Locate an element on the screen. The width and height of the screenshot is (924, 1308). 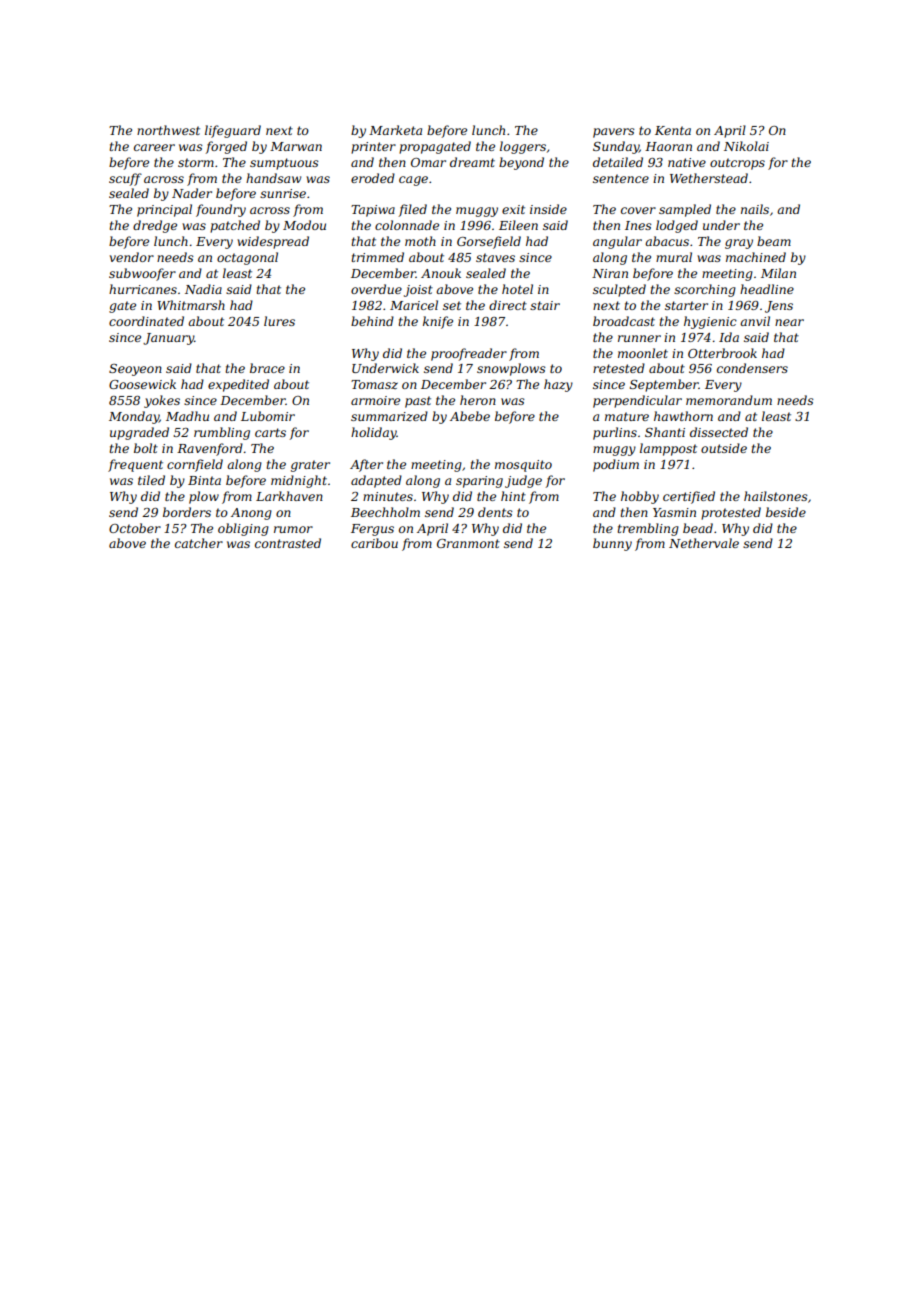
lifeguard is located at coordinates (233, 131).
